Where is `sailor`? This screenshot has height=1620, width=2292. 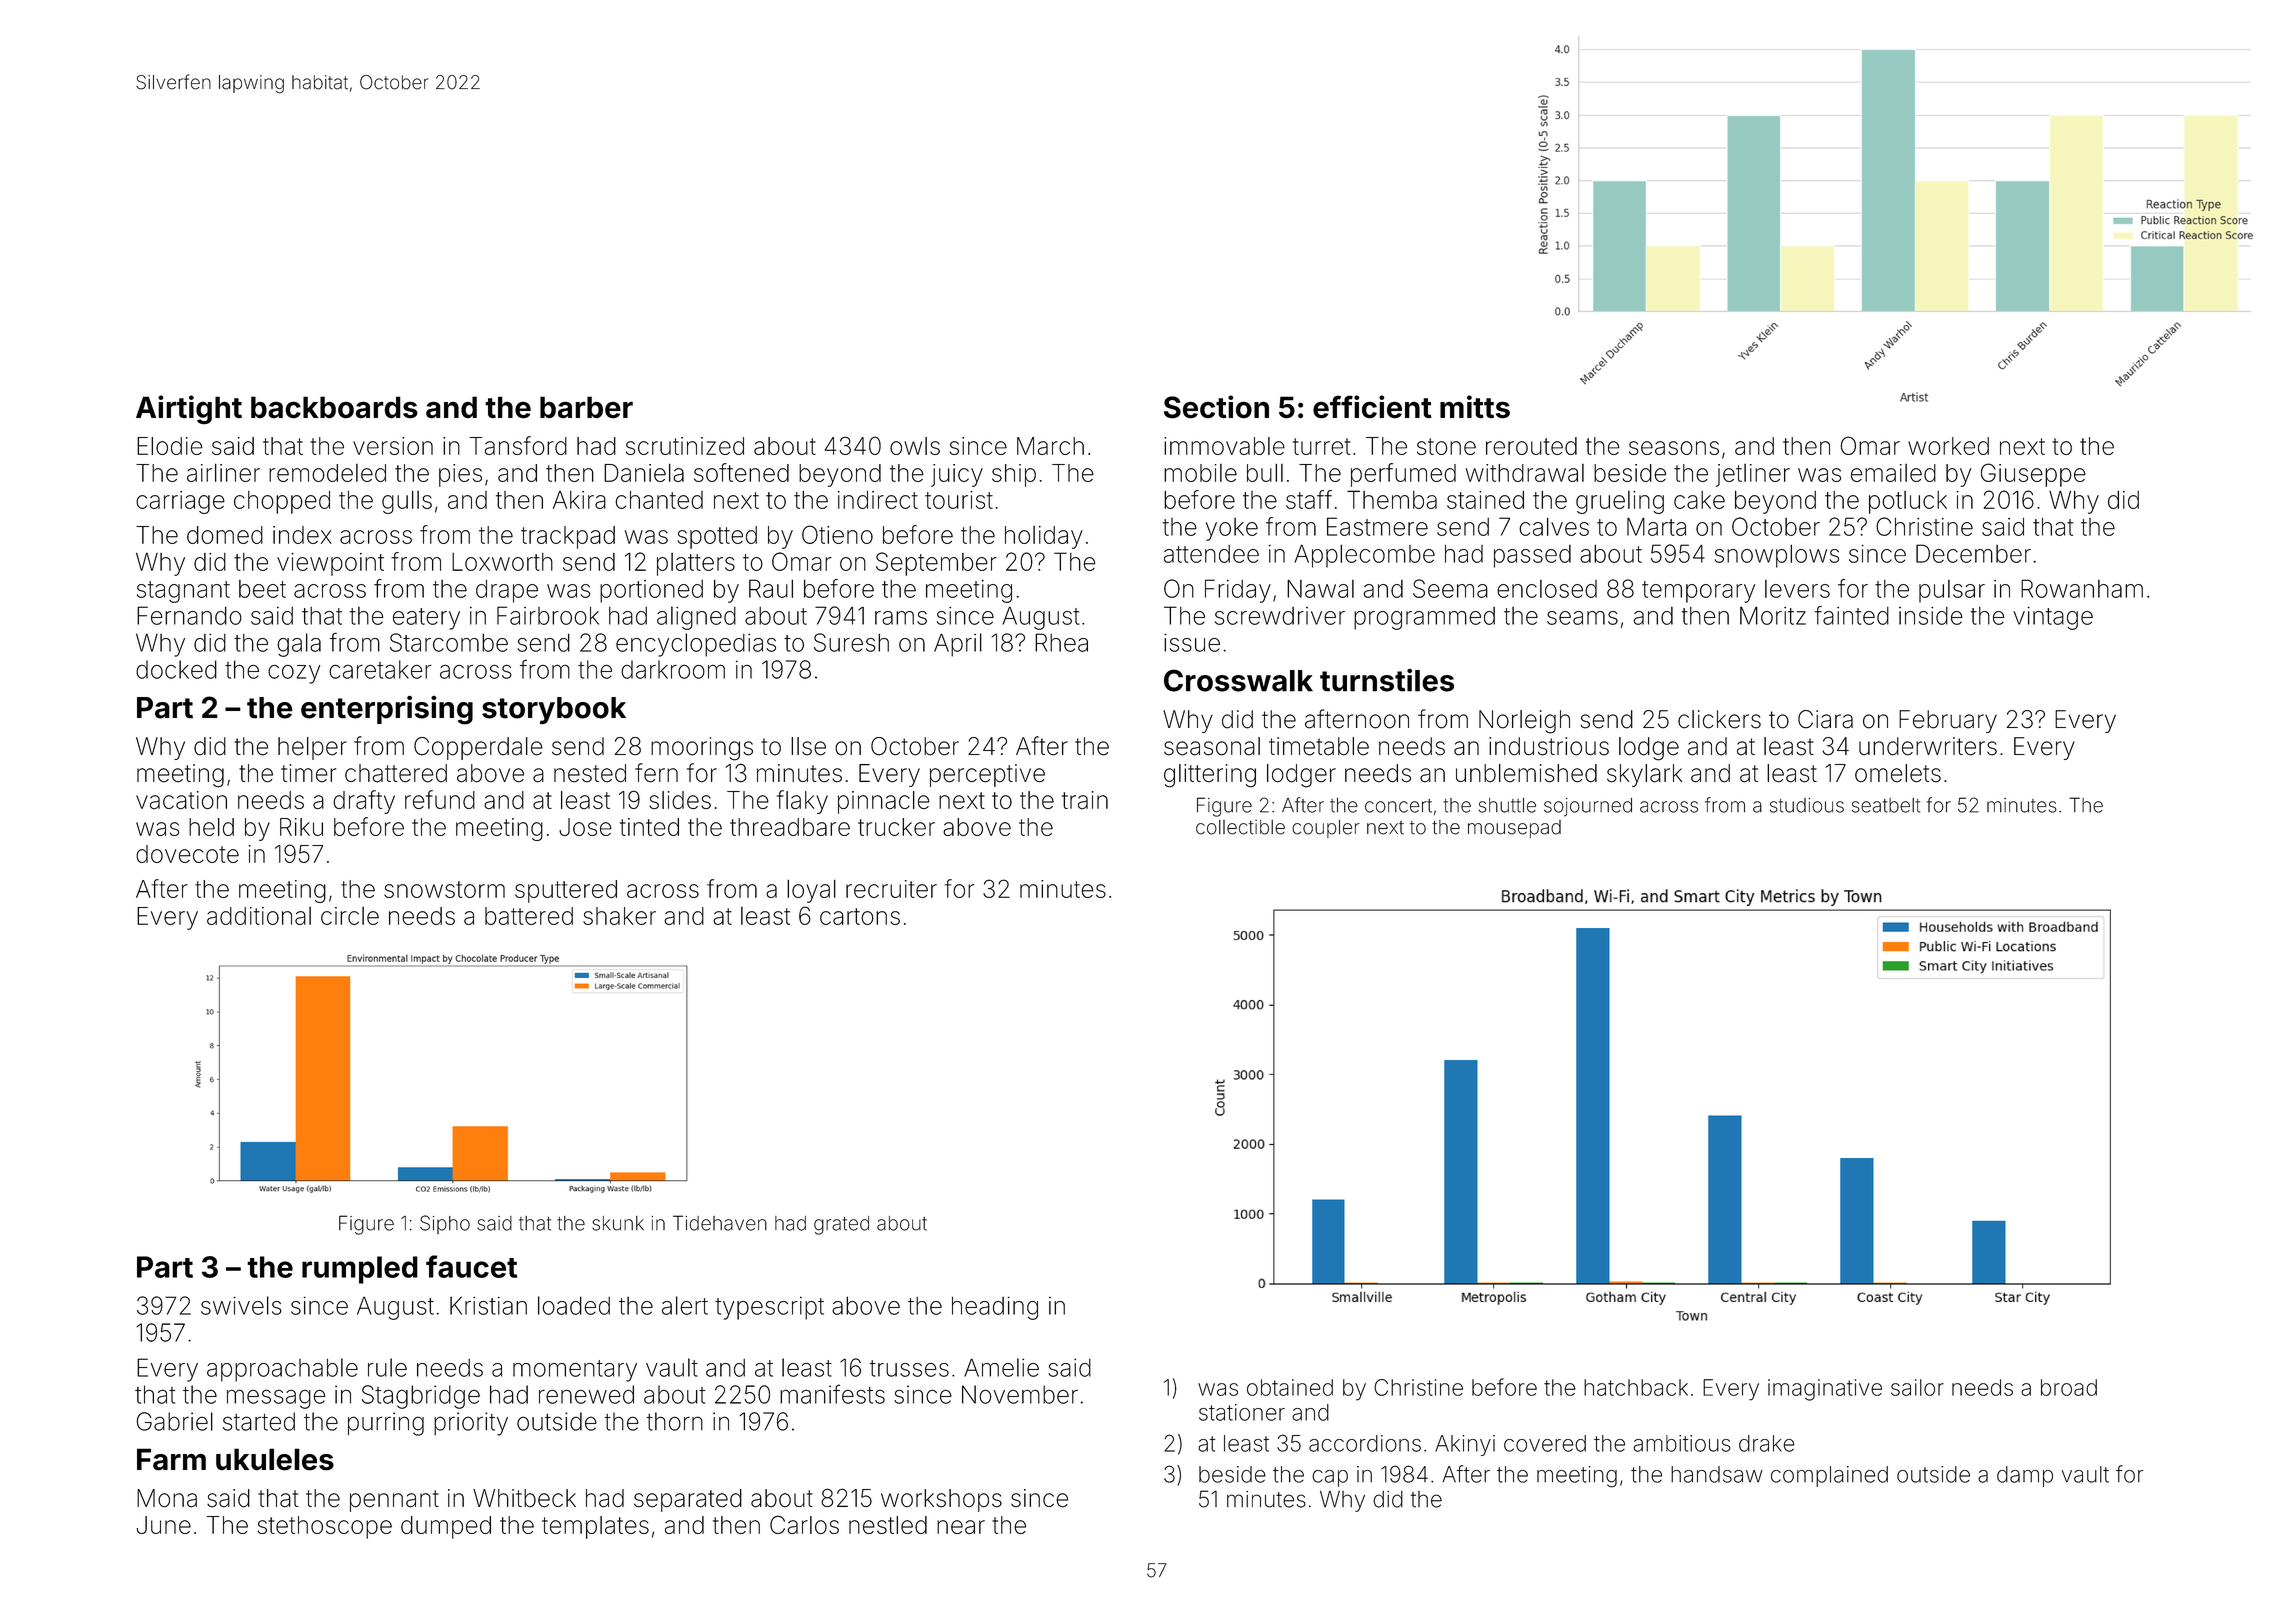 sailor is located at coordinates (1917, 1387).
